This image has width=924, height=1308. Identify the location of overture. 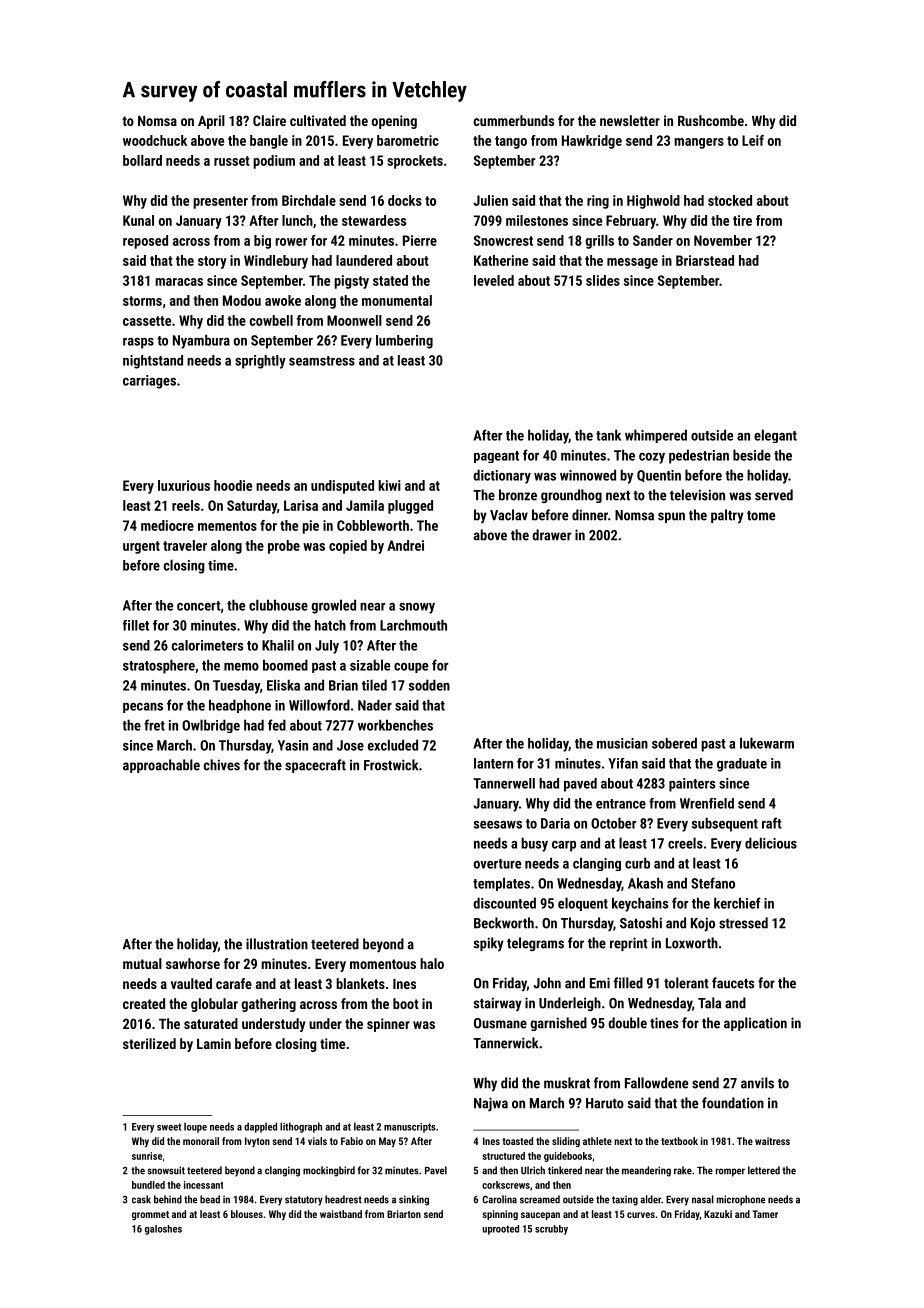
(497, 864).
